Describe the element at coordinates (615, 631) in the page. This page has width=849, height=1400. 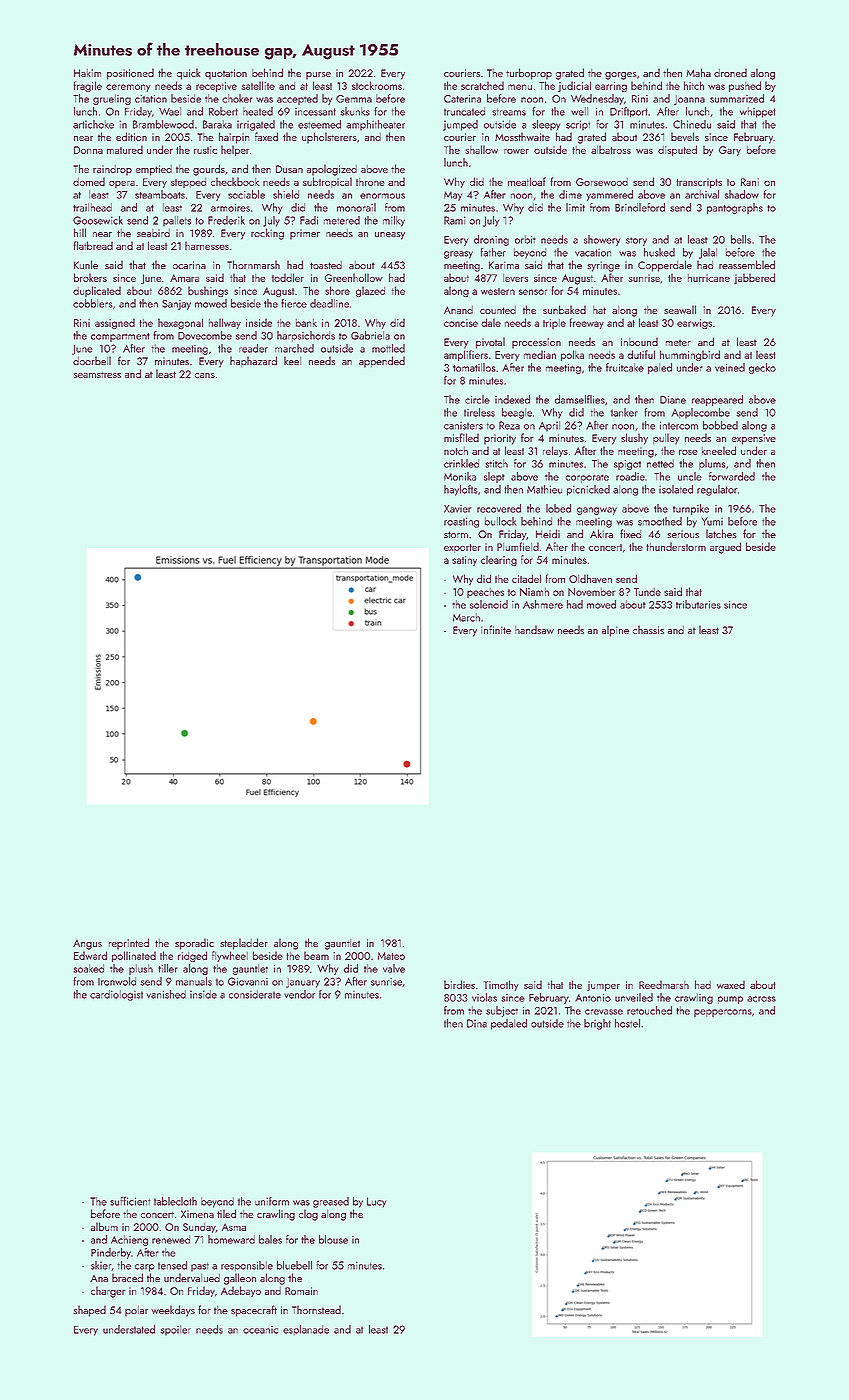
I see `alpine` at that location.
